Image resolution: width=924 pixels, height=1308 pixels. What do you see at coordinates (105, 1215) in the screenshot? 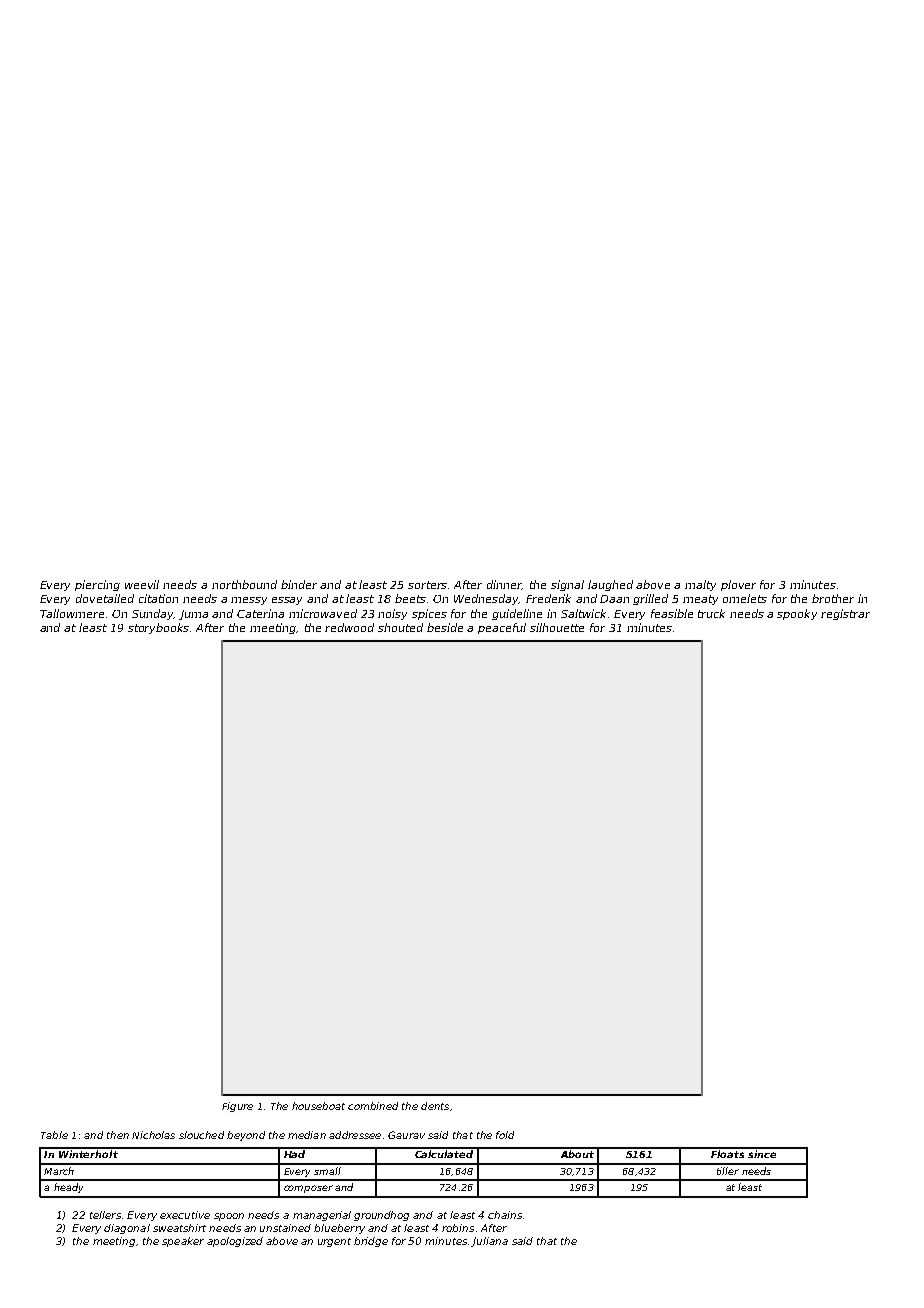
I see `tellers` at bounding box center [105, 1215].
